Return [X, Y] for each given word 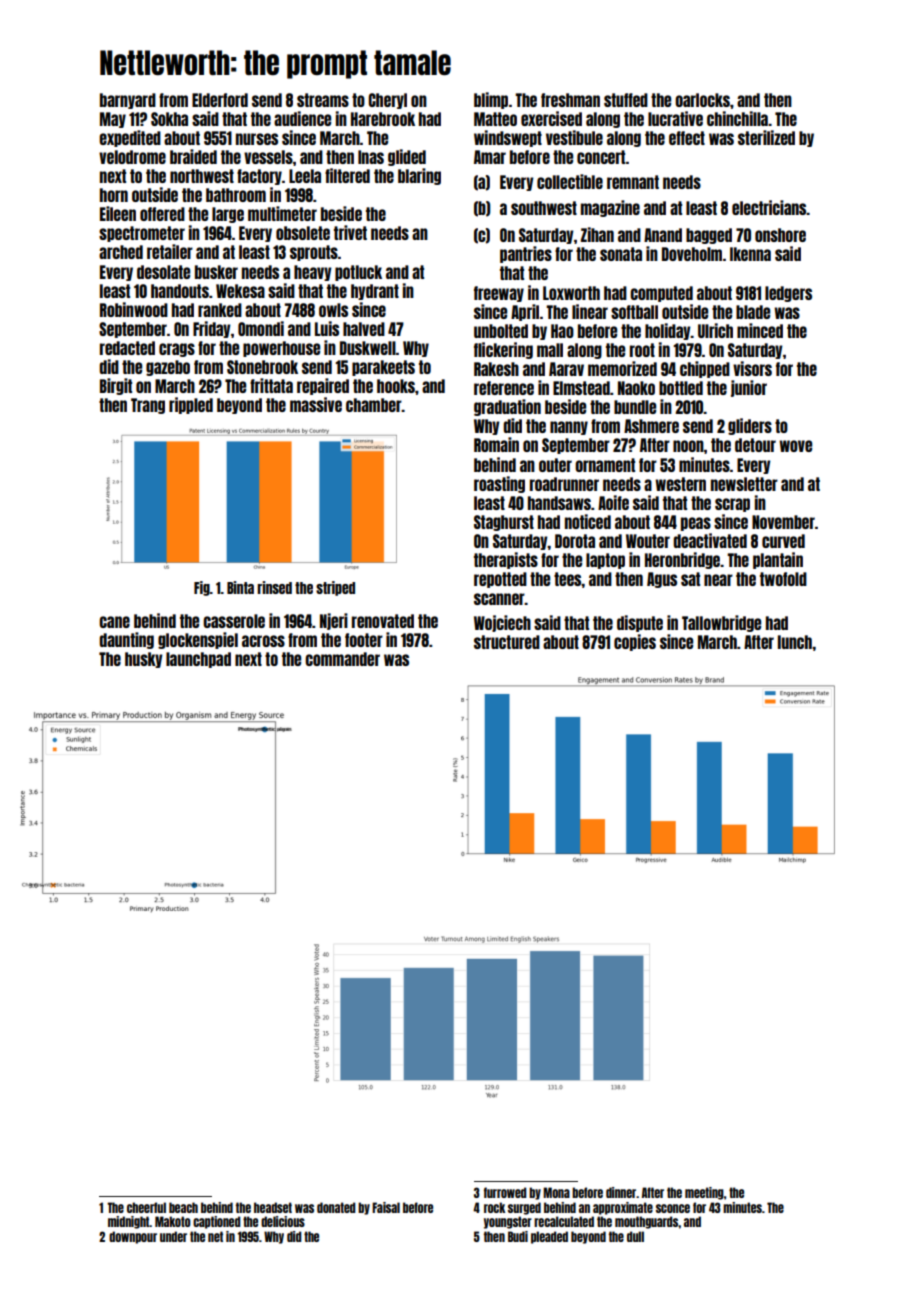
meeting [704, 1193]
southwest [544, 208]
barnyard [128, 101]
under [173, 1236]
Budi [518, 1236]
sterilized [766, 137]
